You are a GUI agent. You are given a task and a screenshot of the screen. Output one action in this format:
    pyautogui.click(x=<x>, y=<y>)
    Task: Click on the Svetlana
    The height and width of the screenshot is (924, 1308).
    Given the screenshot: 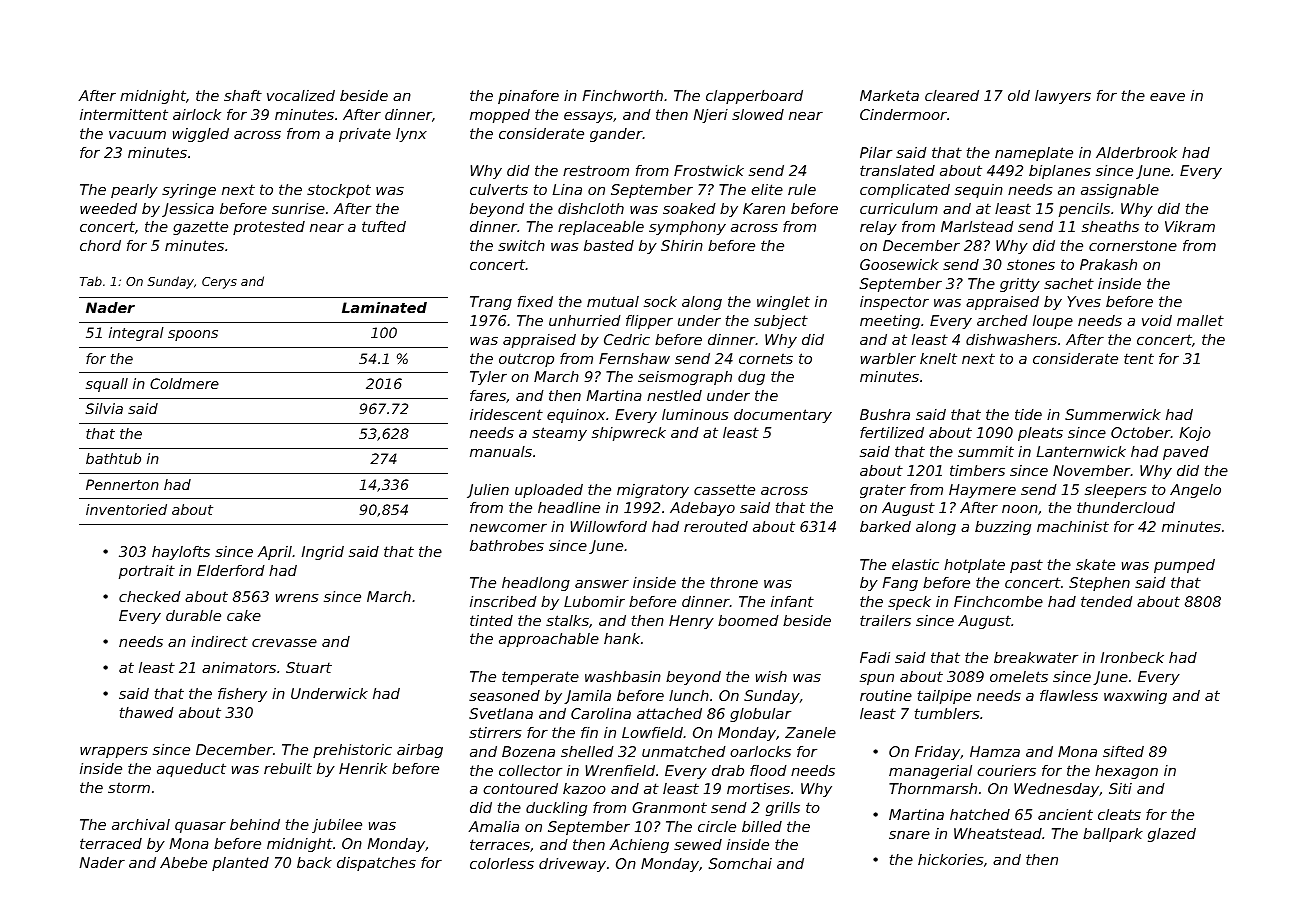 What is the action you would take?
    pyautogui.click(x=501, y=713)
